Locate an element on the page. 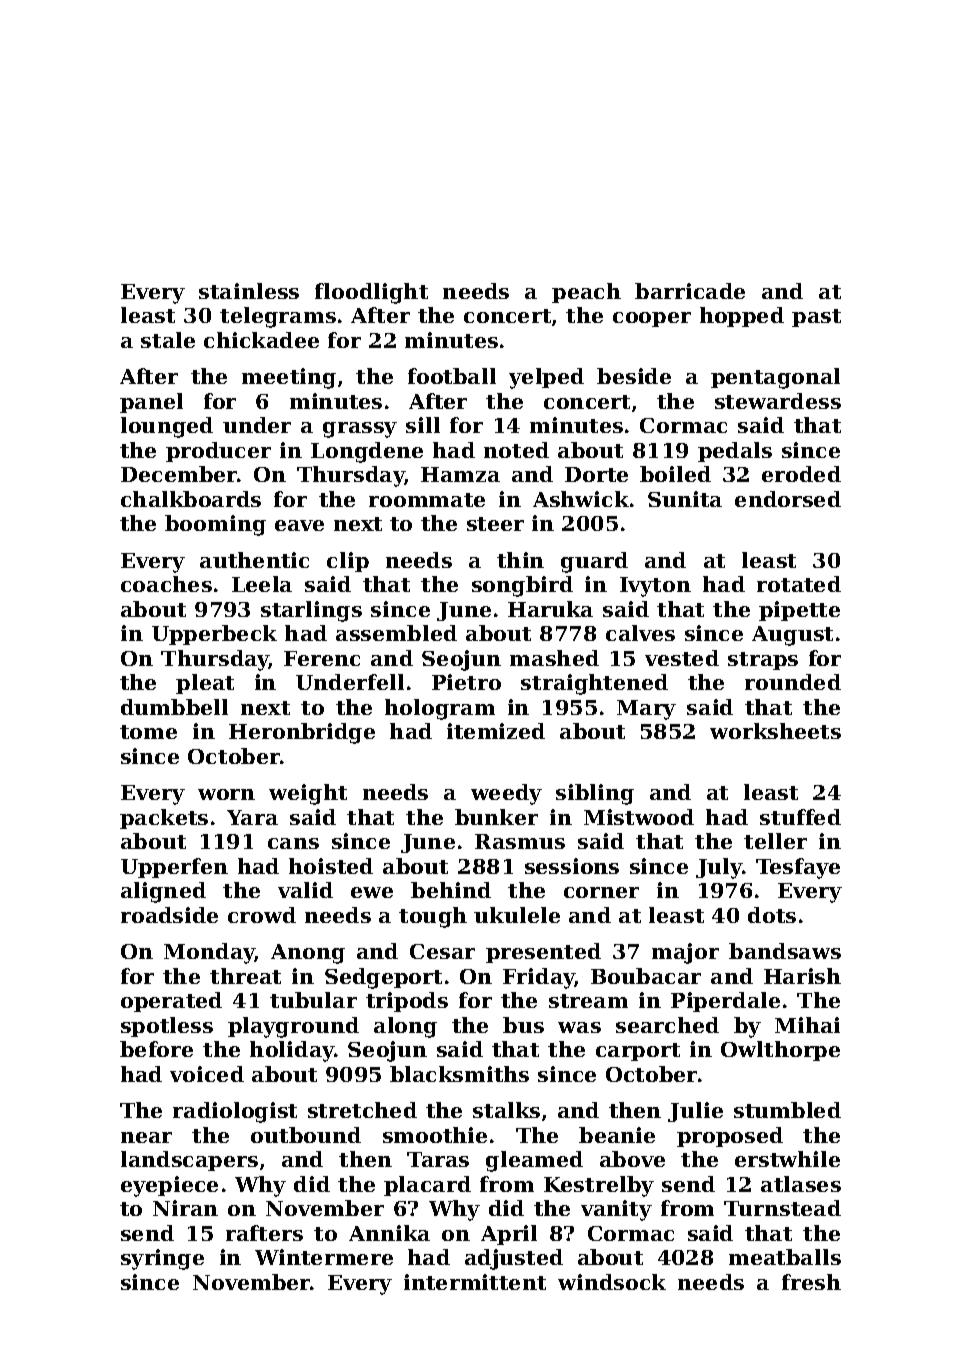 The height and width of the document is (1367, 962). peach is located at coordinates (586, 293).
